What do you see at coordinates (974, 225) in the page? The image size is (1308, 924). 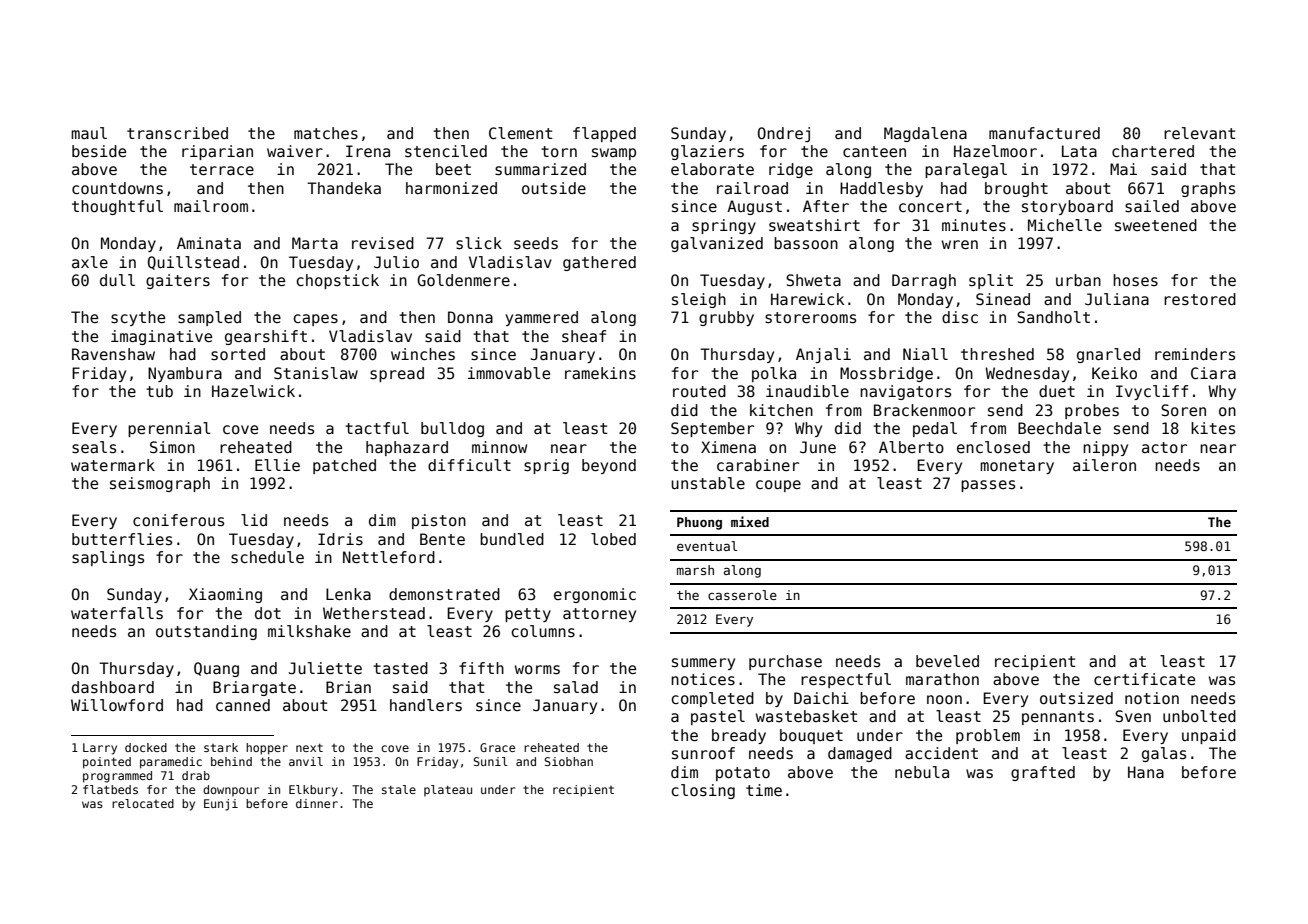 I see `minutes` at bounding box center [974, 225].
